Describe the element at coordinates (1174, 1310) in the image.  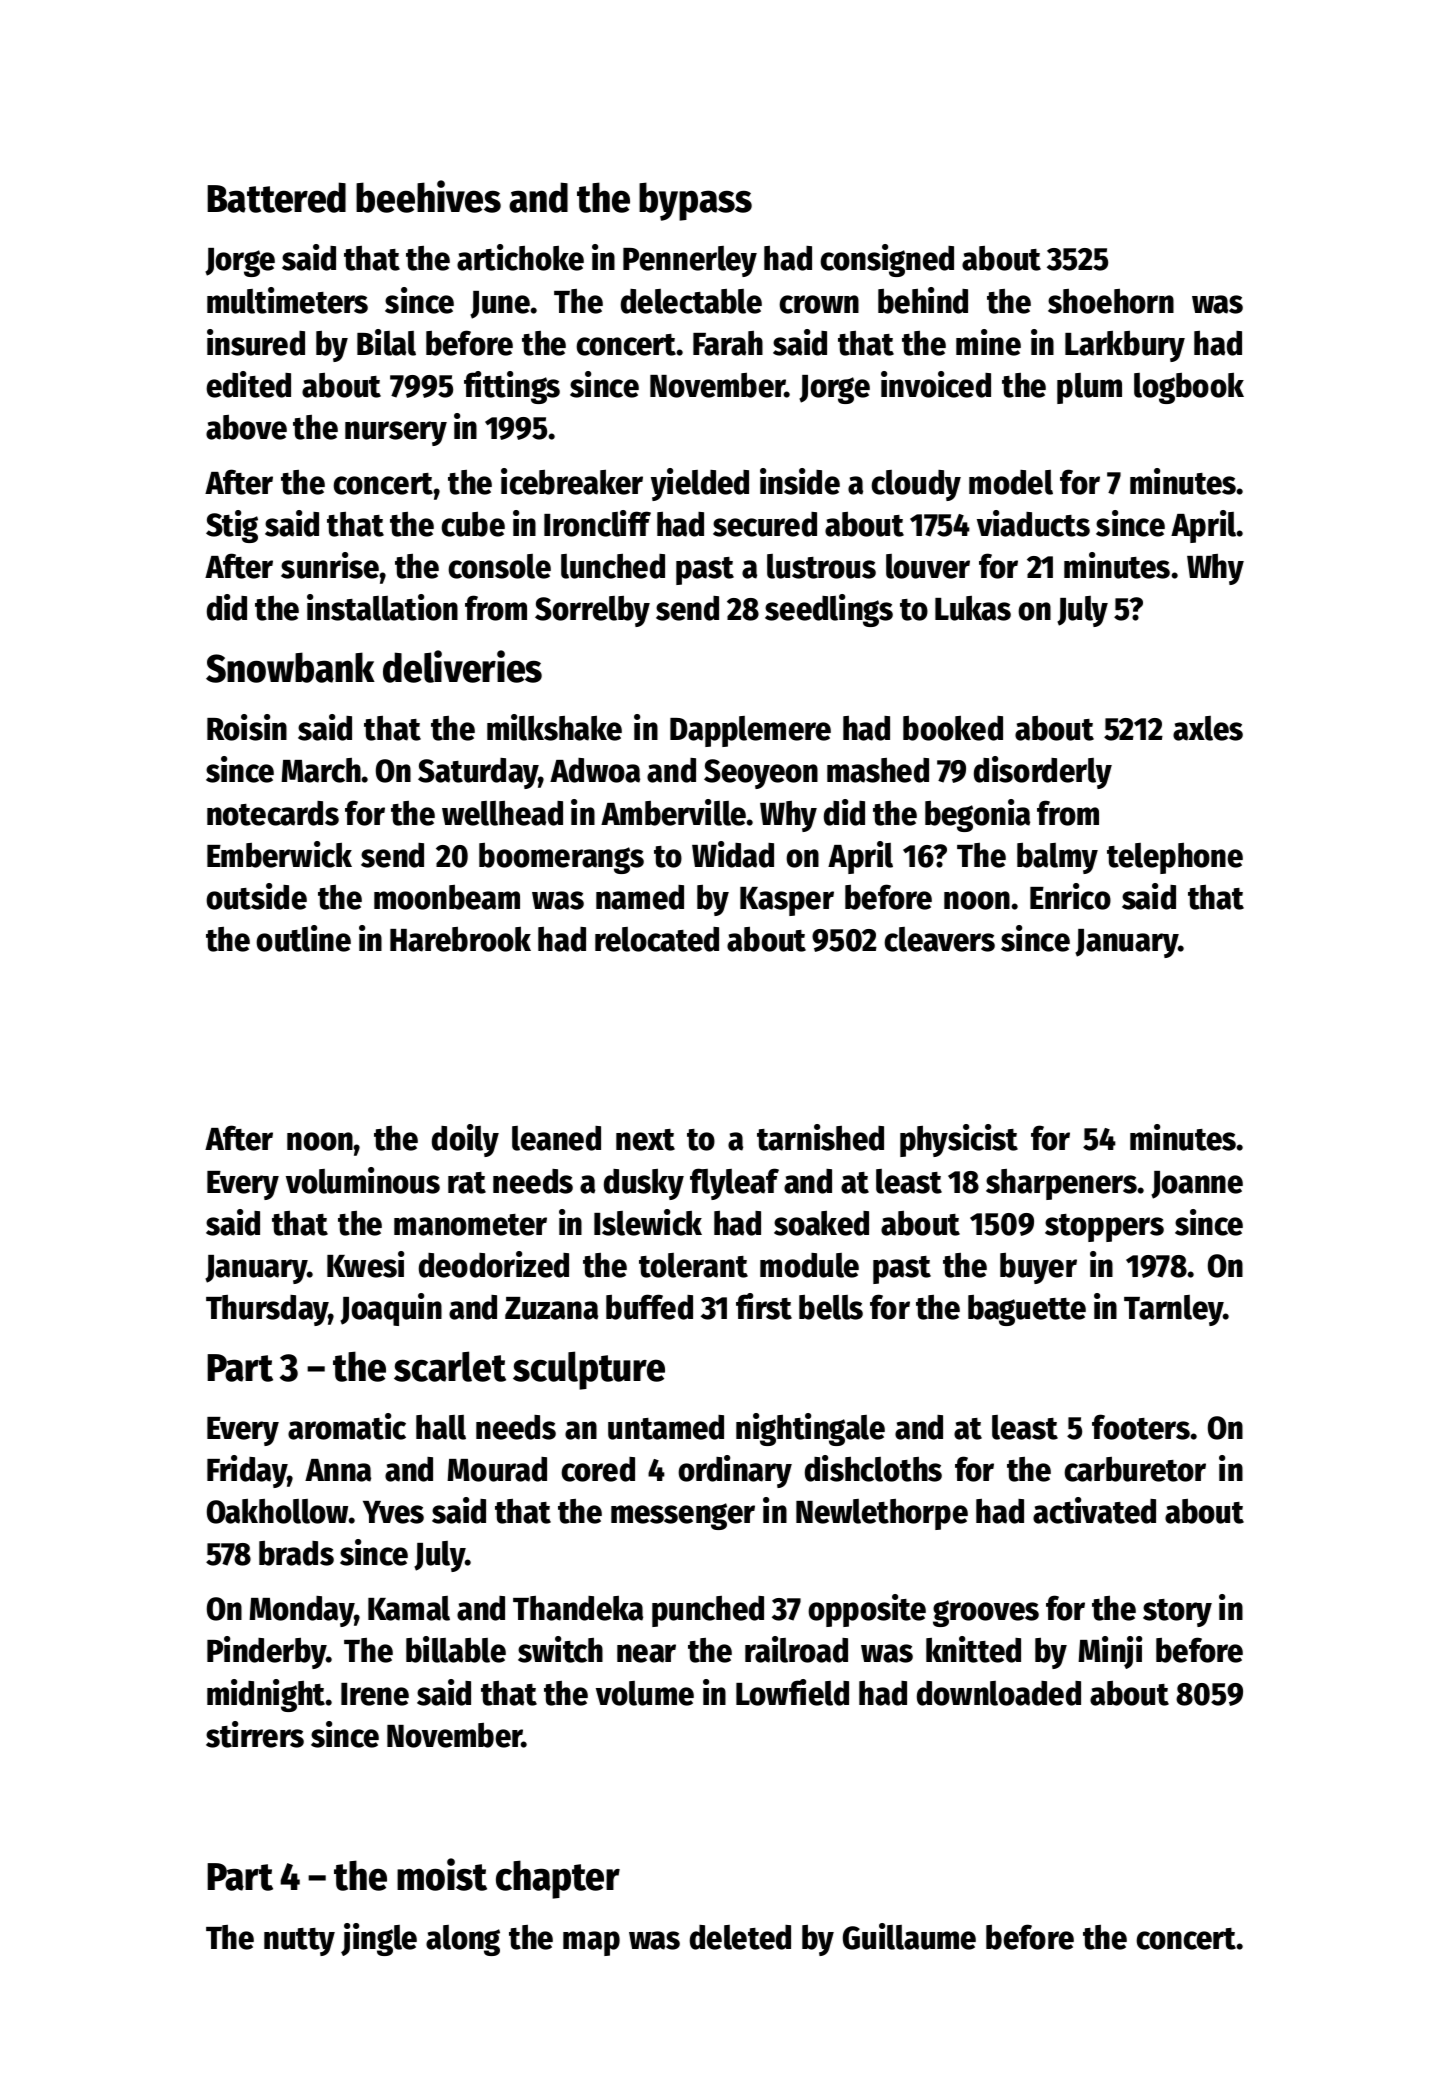
I see `Tarnley` at that location.
